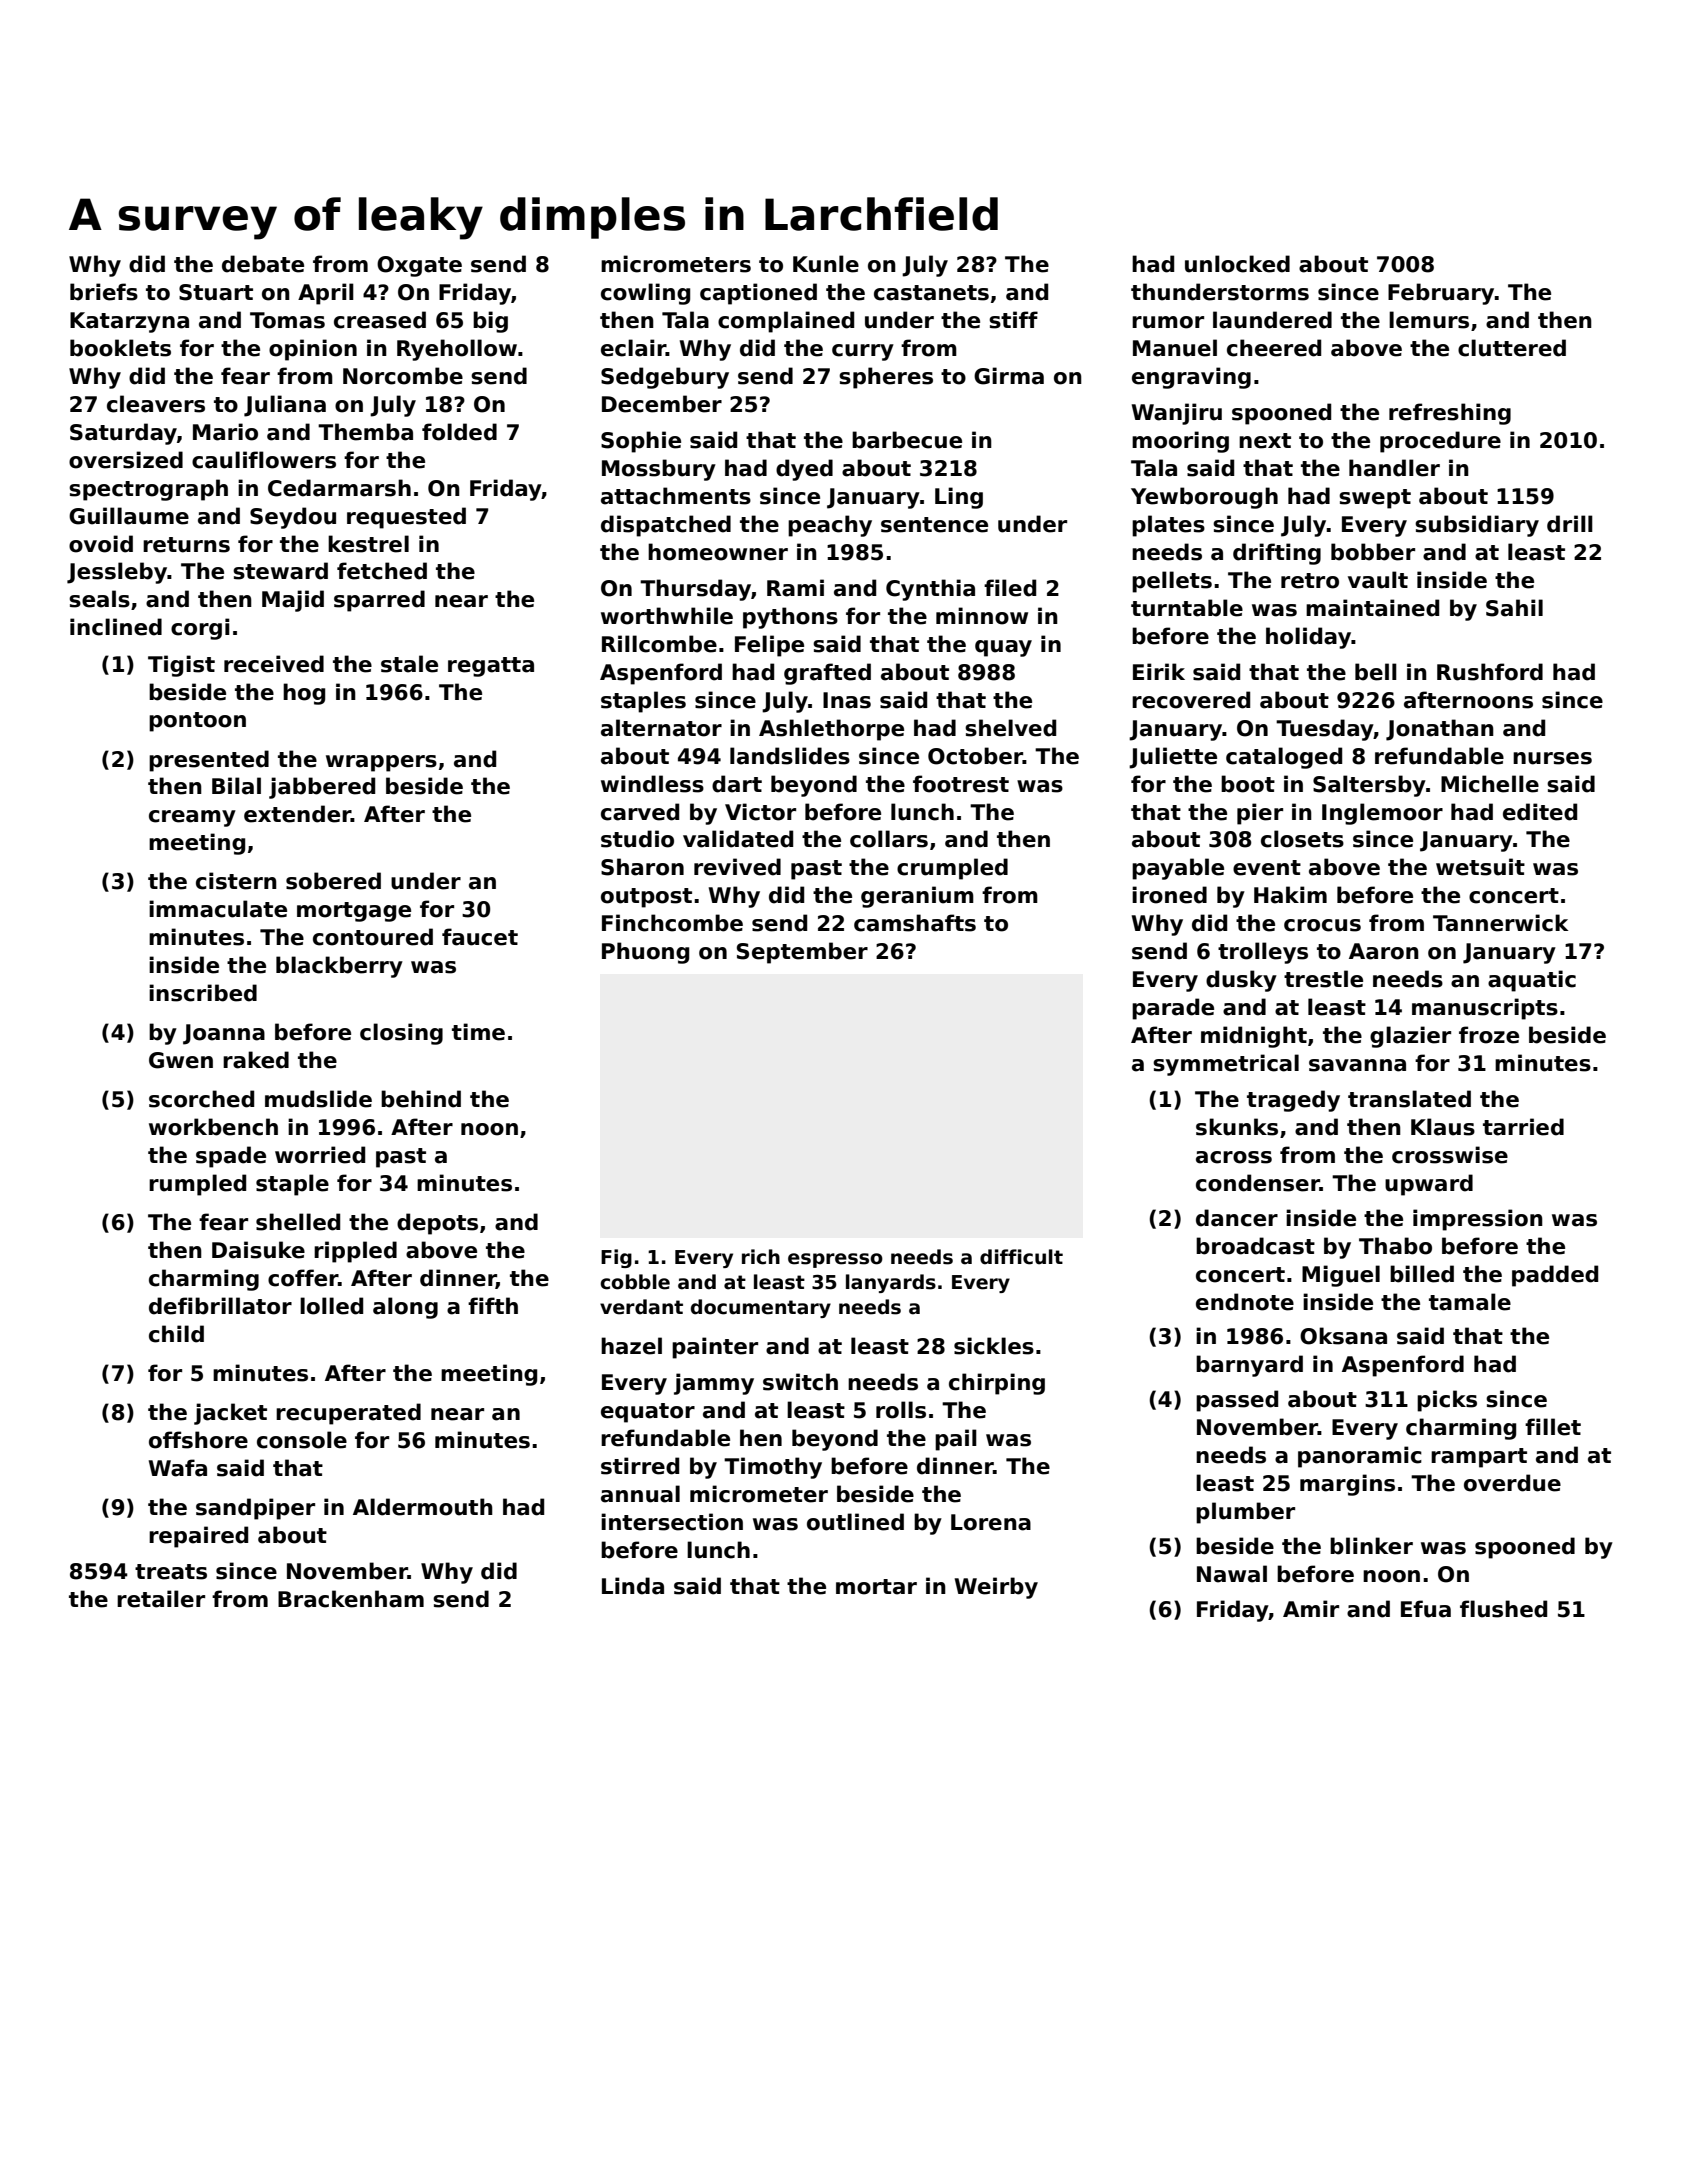  Describe the element at coordinates (761, 1257) in the document. I see `rich` at that location.
